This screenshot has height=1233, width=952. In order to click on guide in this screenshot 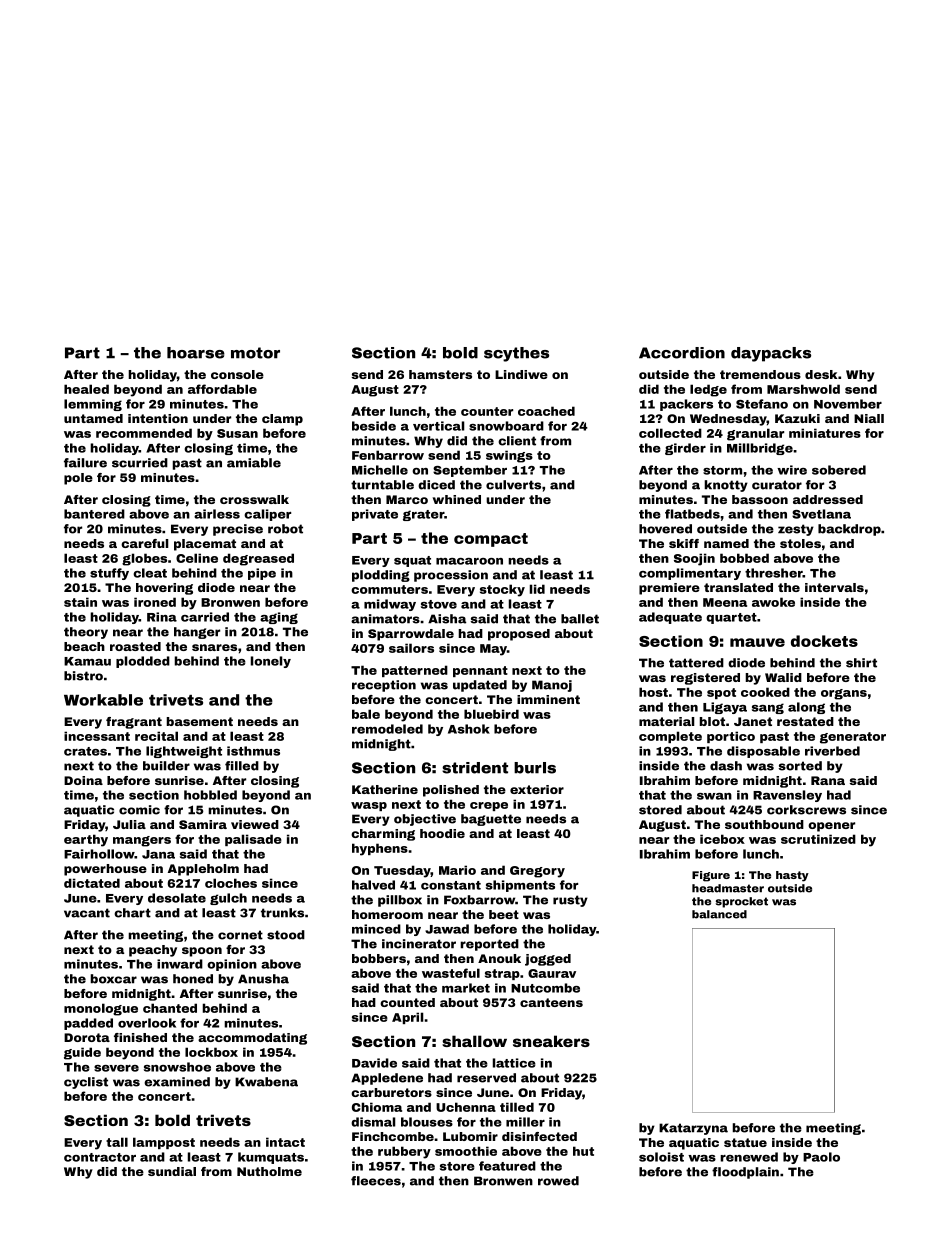, I will do `click(82, 1053)`.
